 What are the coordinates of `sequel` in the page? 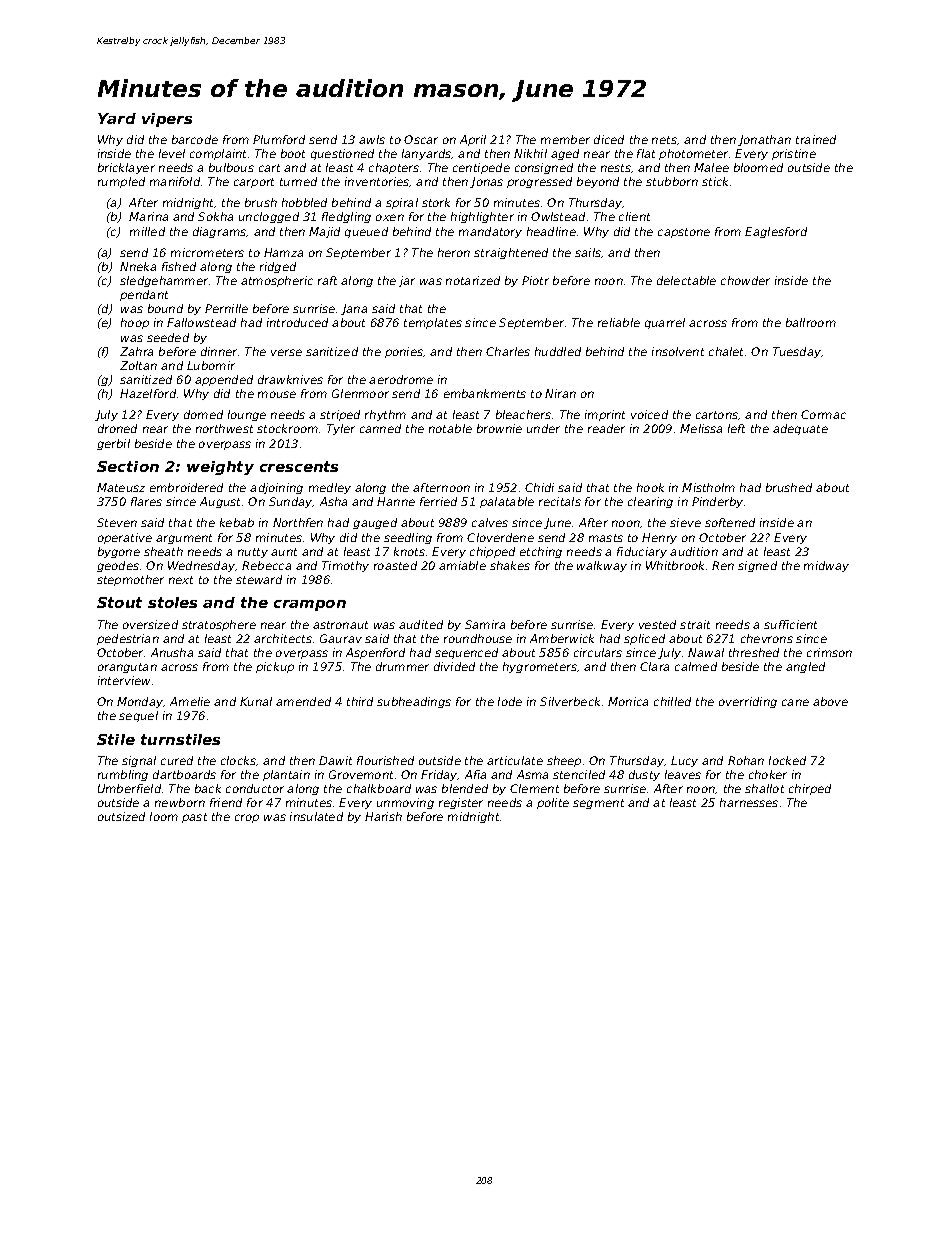 It's located at (138, 716).
